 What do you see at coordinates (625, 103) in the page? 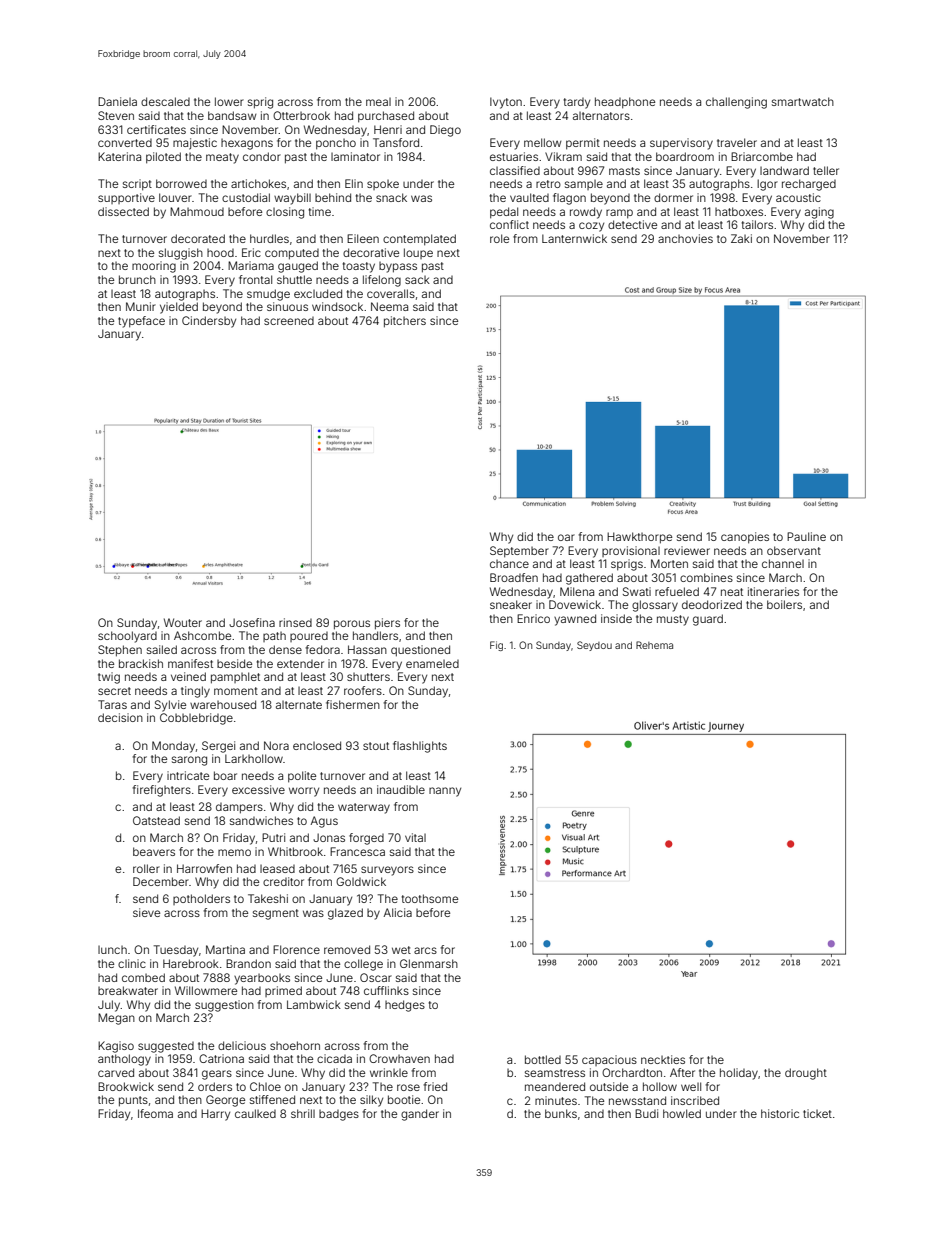
I see `headphone` at bounding box center [625, 103].
